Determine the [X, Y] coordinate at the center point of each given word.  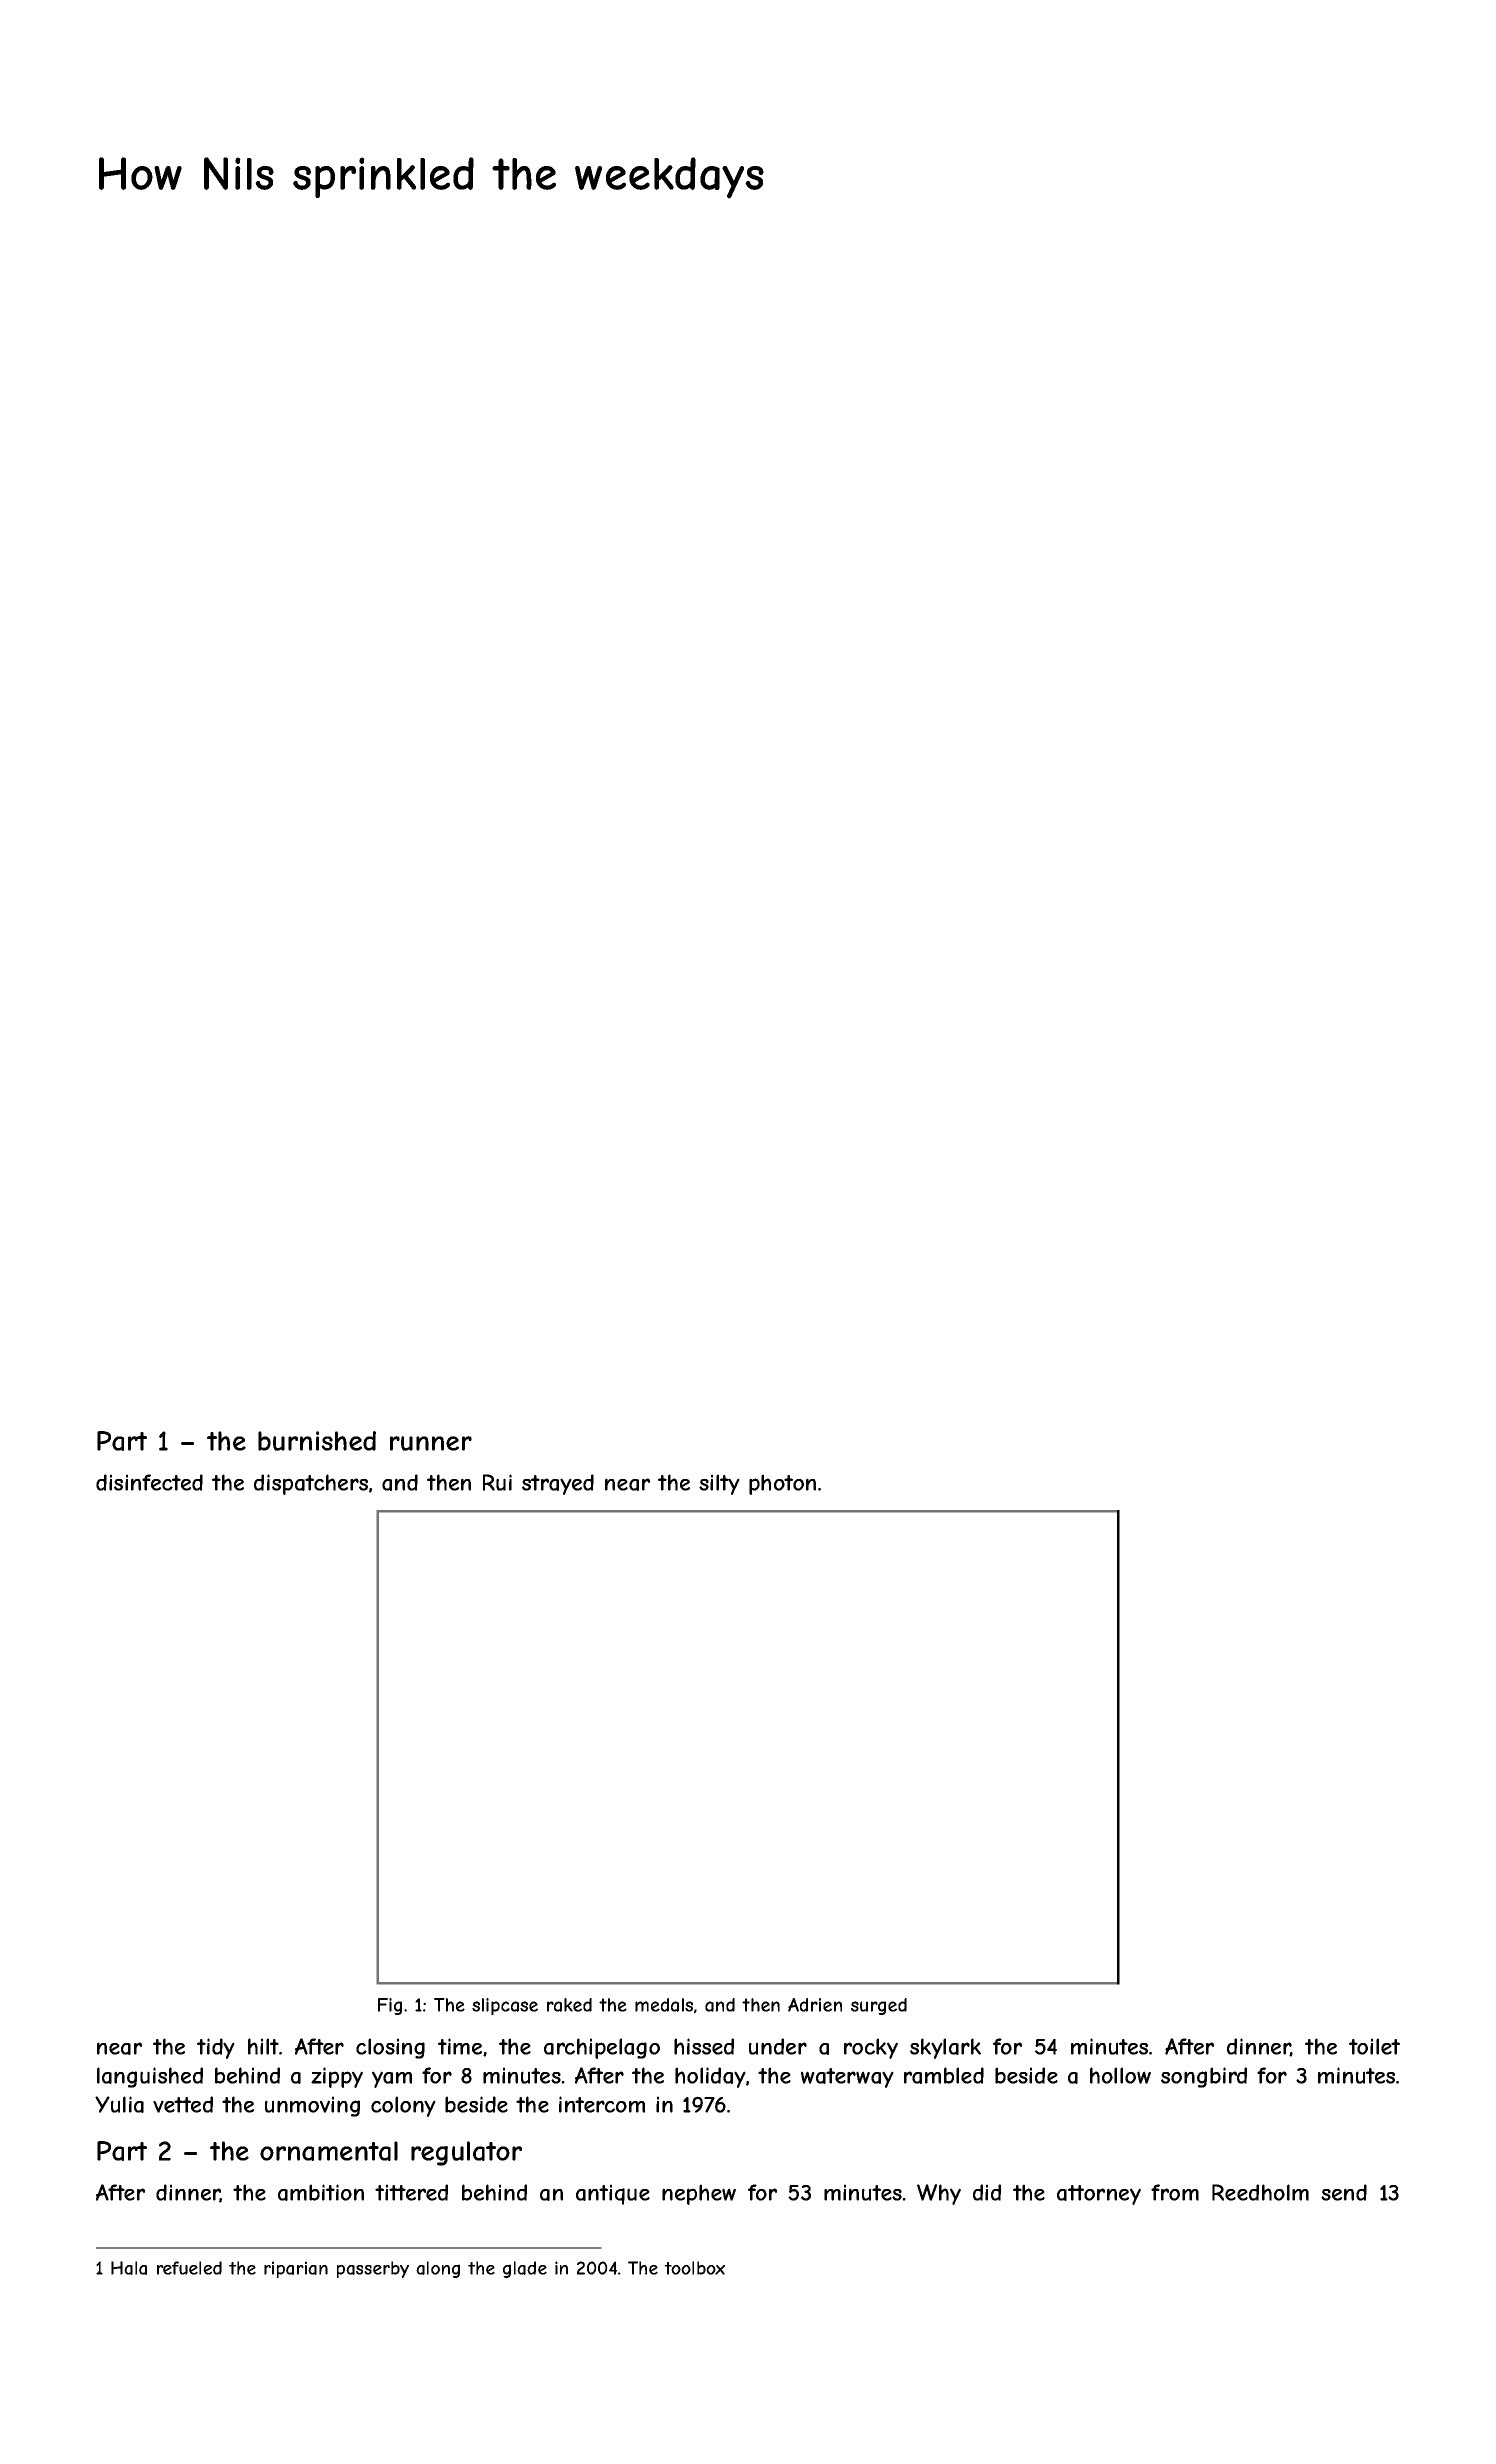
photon [782, 1484]
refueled [189, 2268]
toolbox [694, 2268]
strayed [558, 1484]
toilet [1374, 2046]
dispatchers [311, 1484]
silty [719, 1484]
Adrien [815, 2005]
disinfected [149, 1482]
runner [431, 1443]
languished [150, 2077]
